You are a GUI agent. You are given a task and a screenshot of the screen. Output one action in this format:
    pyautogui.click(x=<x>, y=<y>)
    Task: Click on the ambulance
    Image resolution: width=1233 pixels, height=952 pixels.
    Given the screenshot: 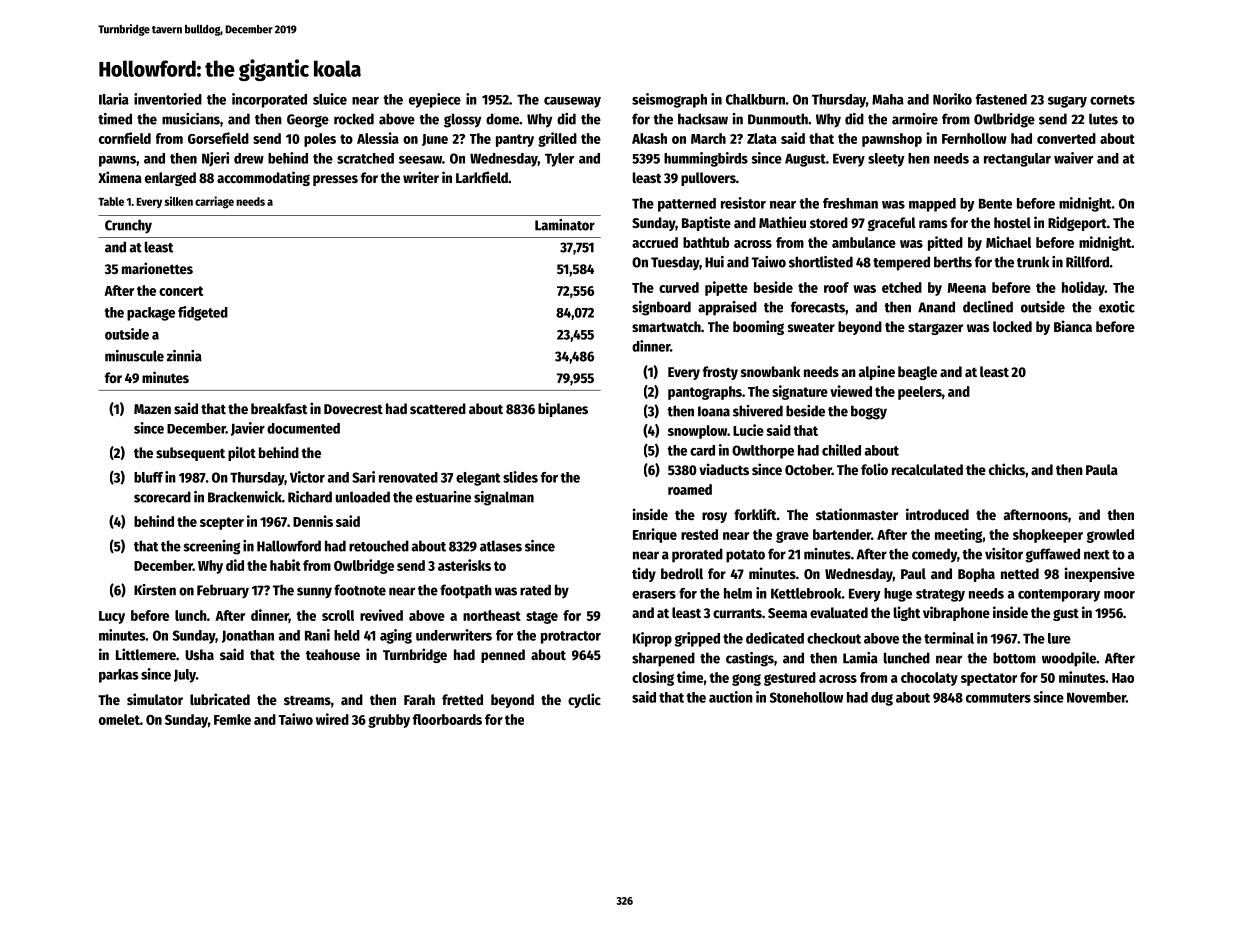 What is the action you would take?
    pyautogui.click(x=864, y=242)
